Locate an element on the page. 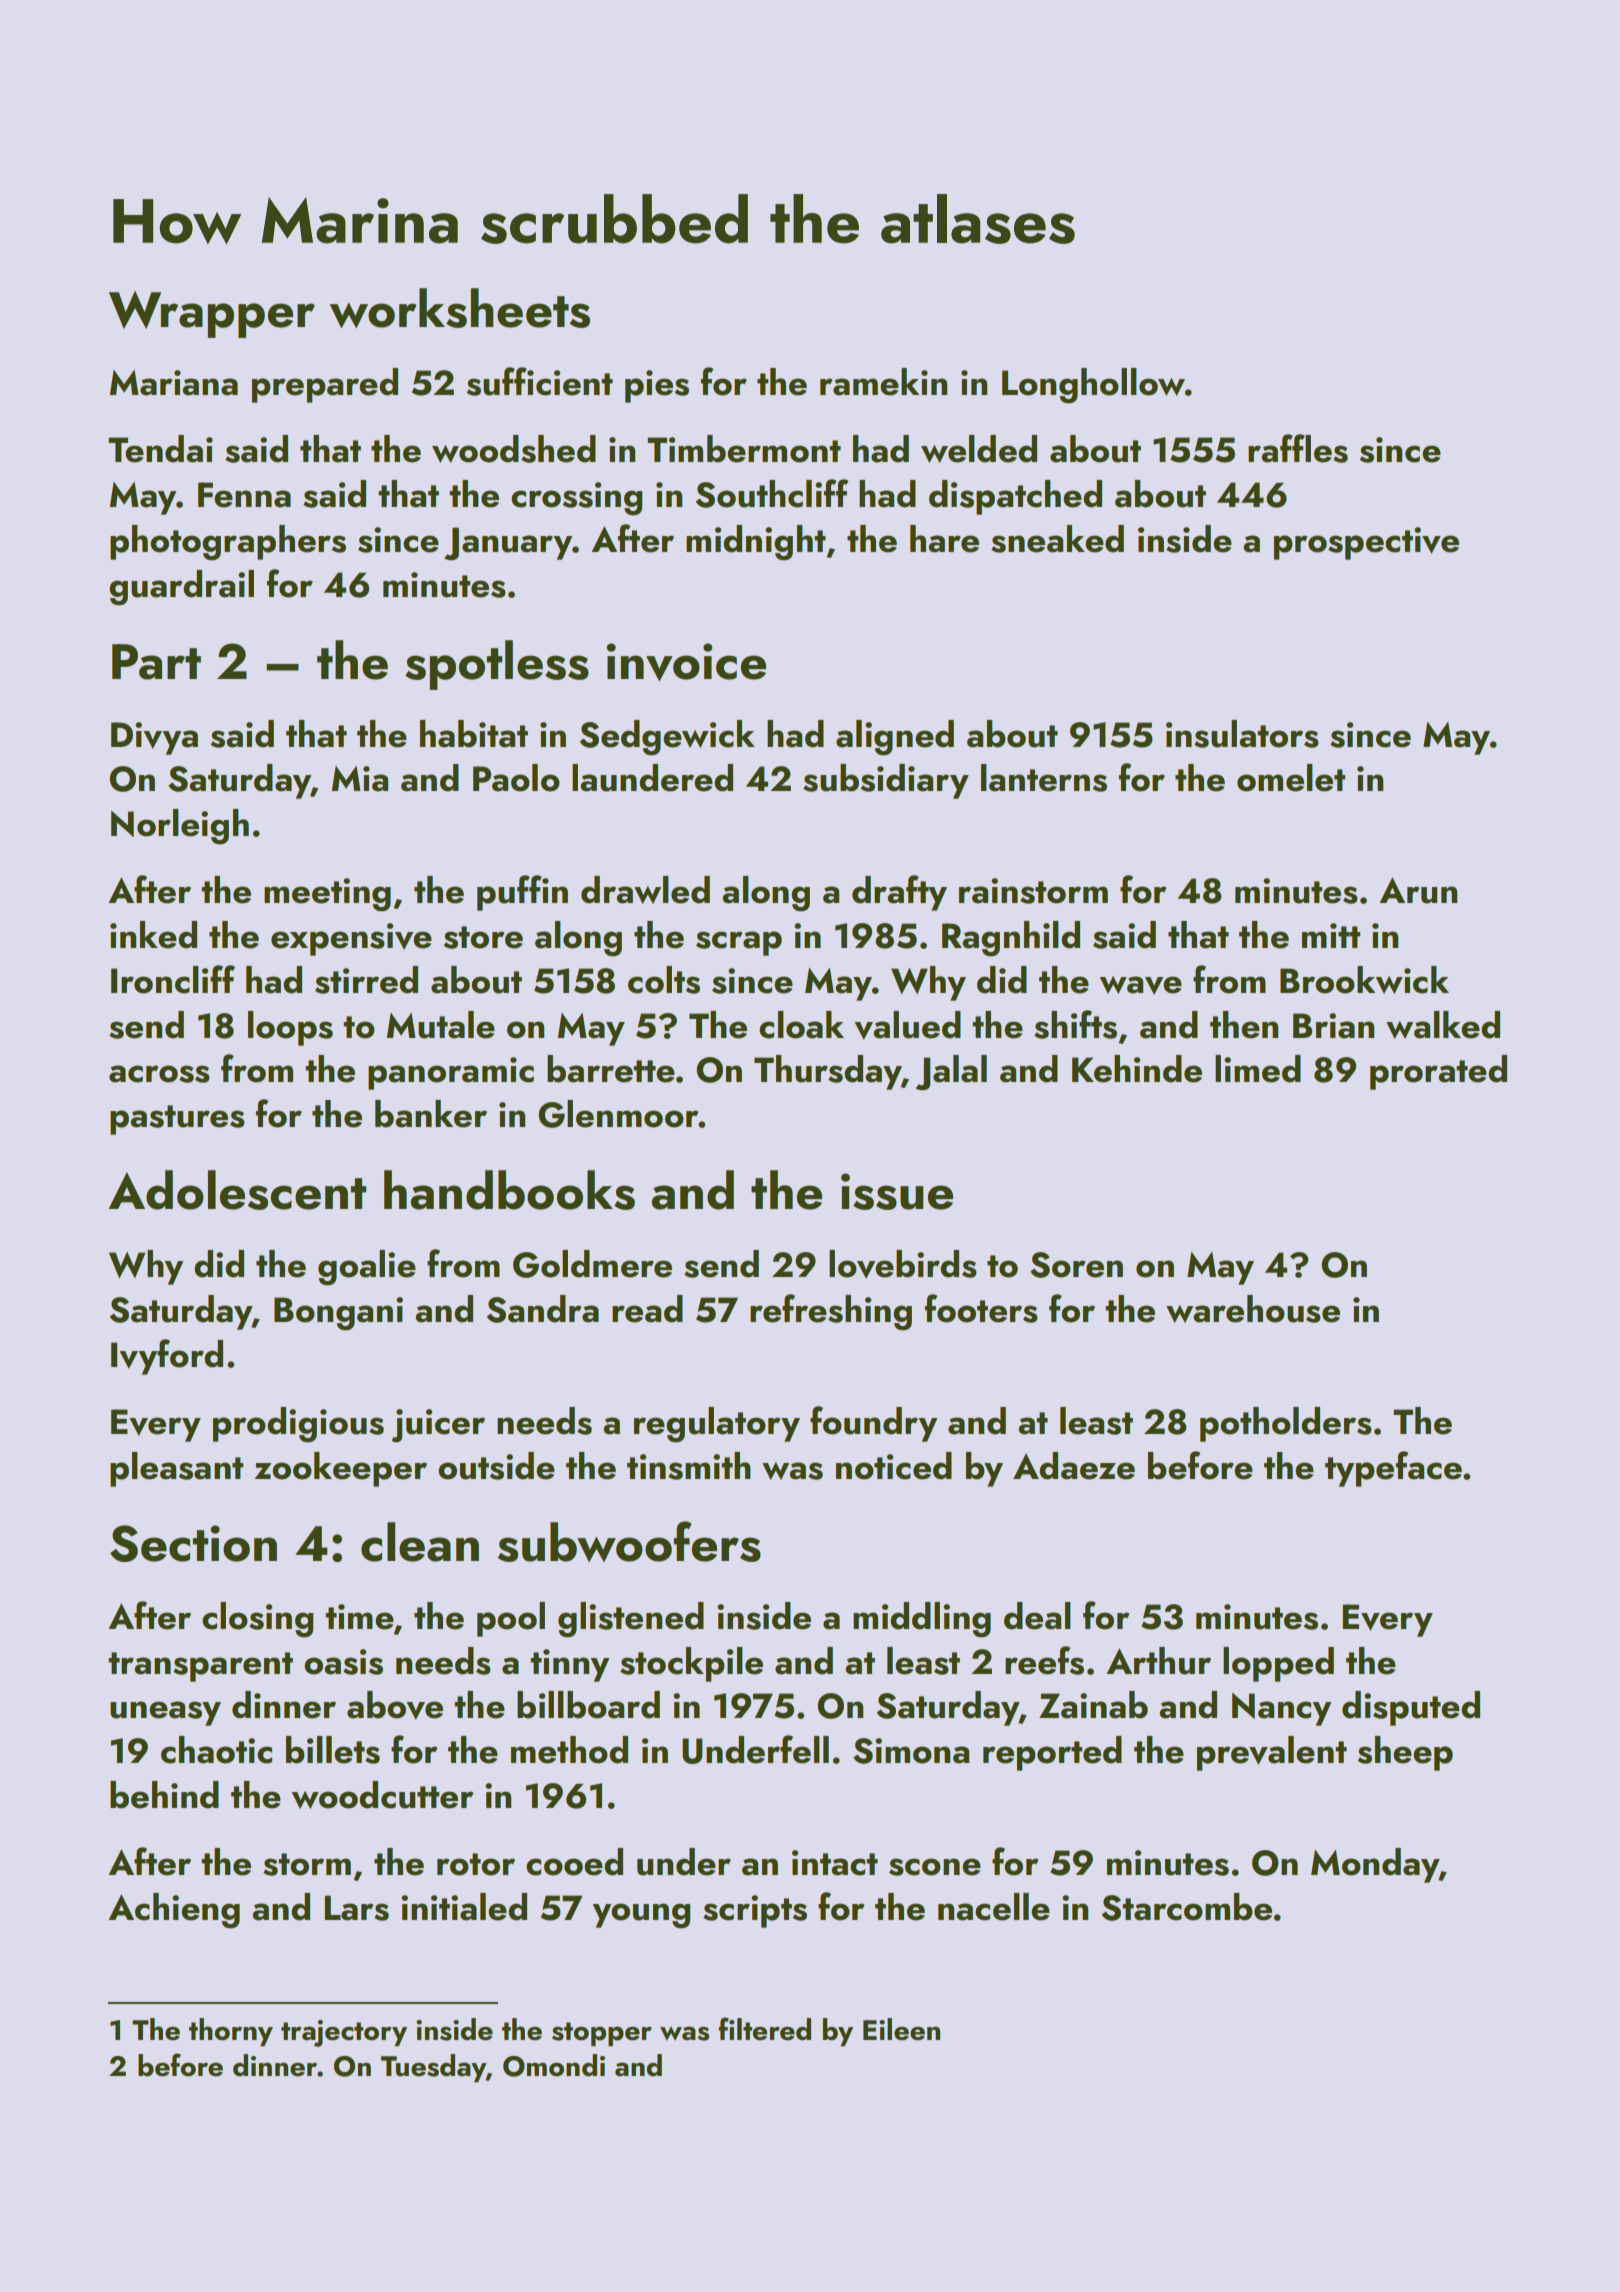 The width and height of the page is (1620, 2292). typeface is located at coordinates (1393, 1469).
